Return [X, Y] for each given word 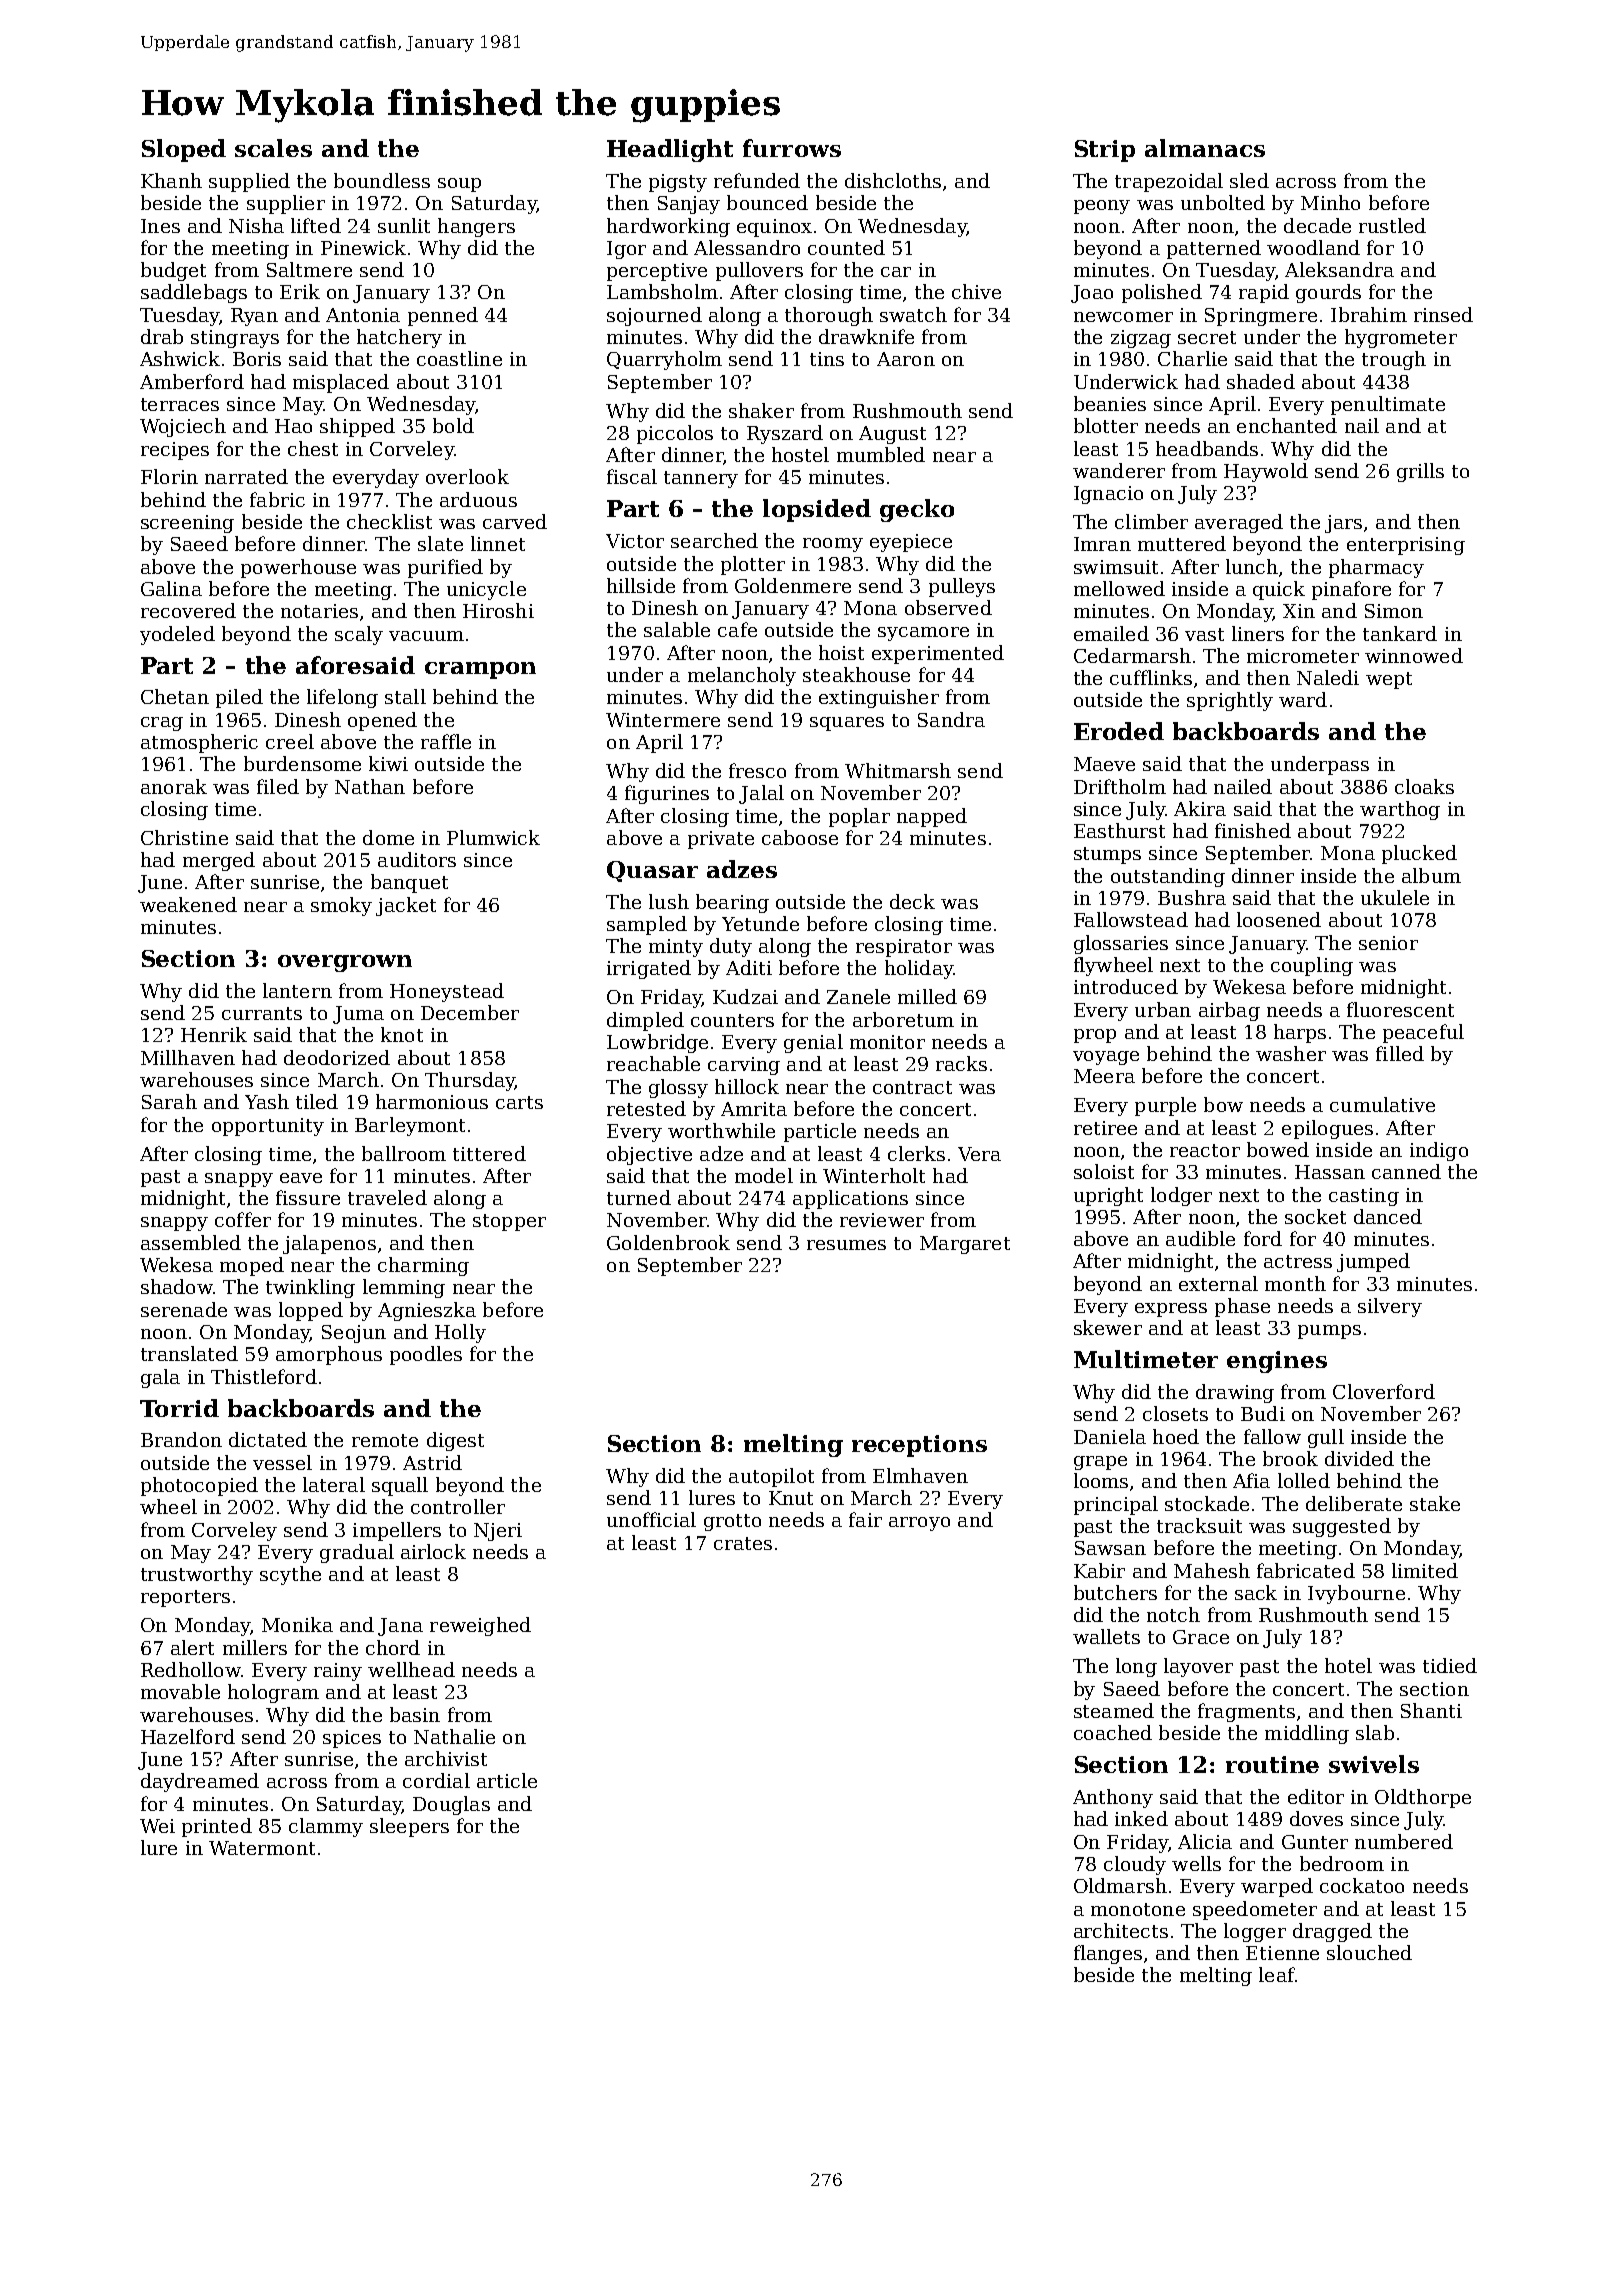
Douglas [451, 1805]
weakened [188, 904]
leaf [1277, 1974]
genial [813, 1043]
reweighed [480, 1626]
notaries [319, 611]
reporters [185, 1598]
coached [1113, 1732]
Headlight [670, 150]
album [1431, 875]
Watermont [262, 1848]
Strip [1105, 151]
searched [714, 540]
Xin [1299, 611]
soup [459, 185]
